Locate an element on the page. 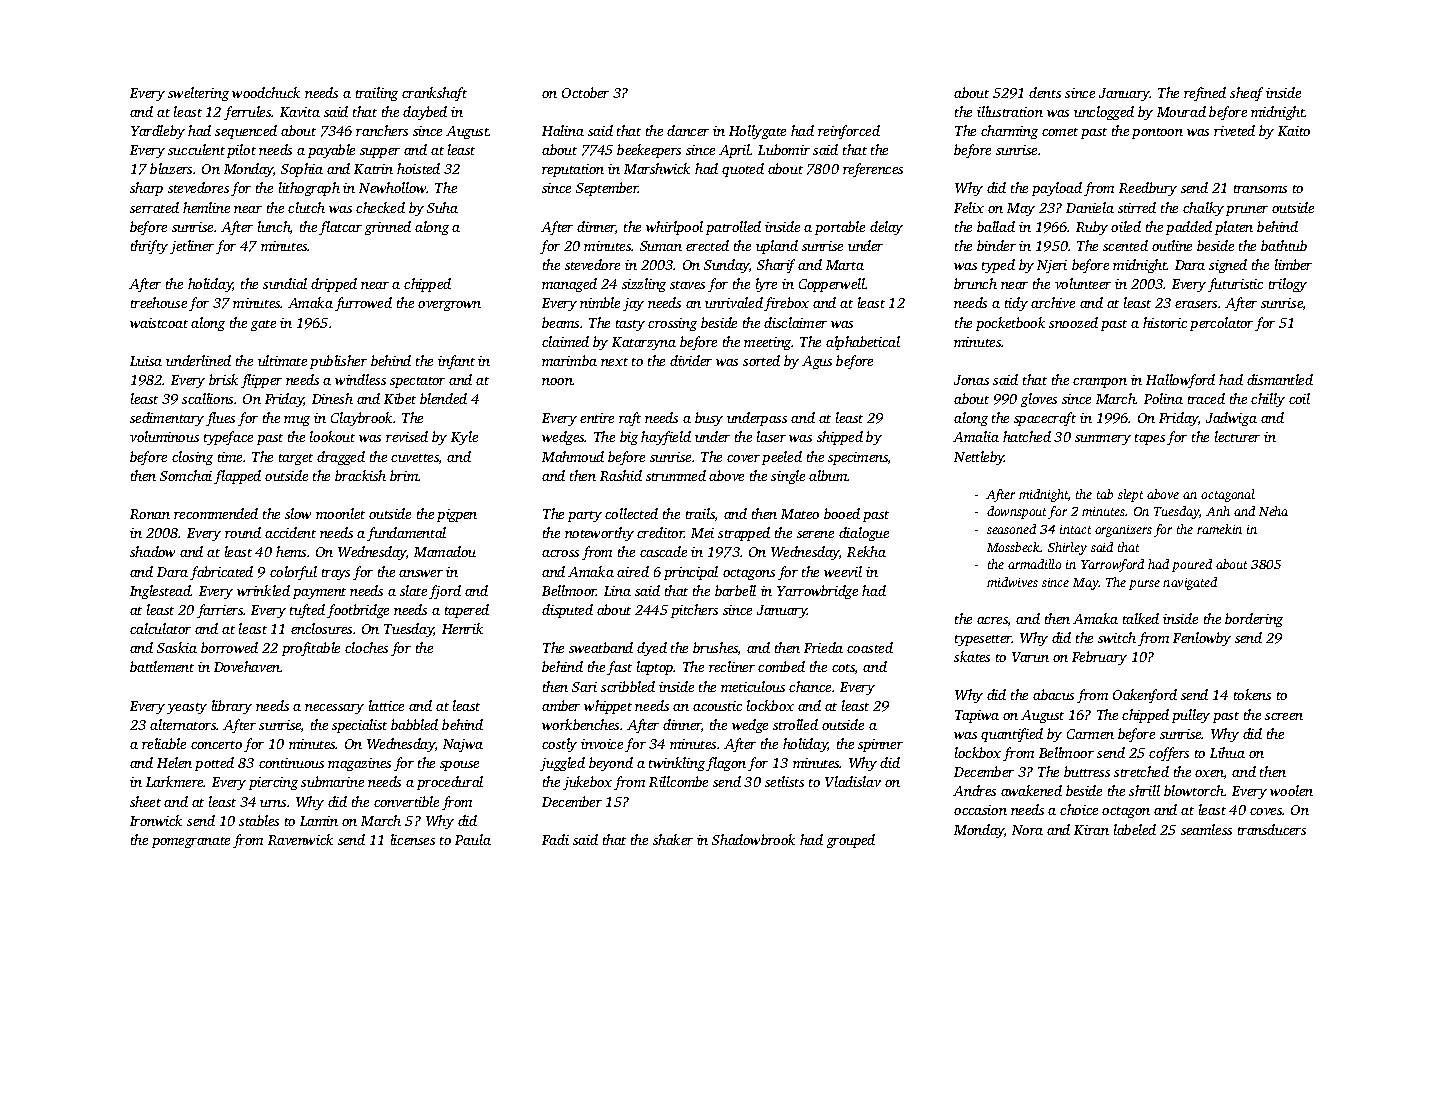 The height and width of the page is (1119, 1448). Neha is located at coordinates (1273, 511).
